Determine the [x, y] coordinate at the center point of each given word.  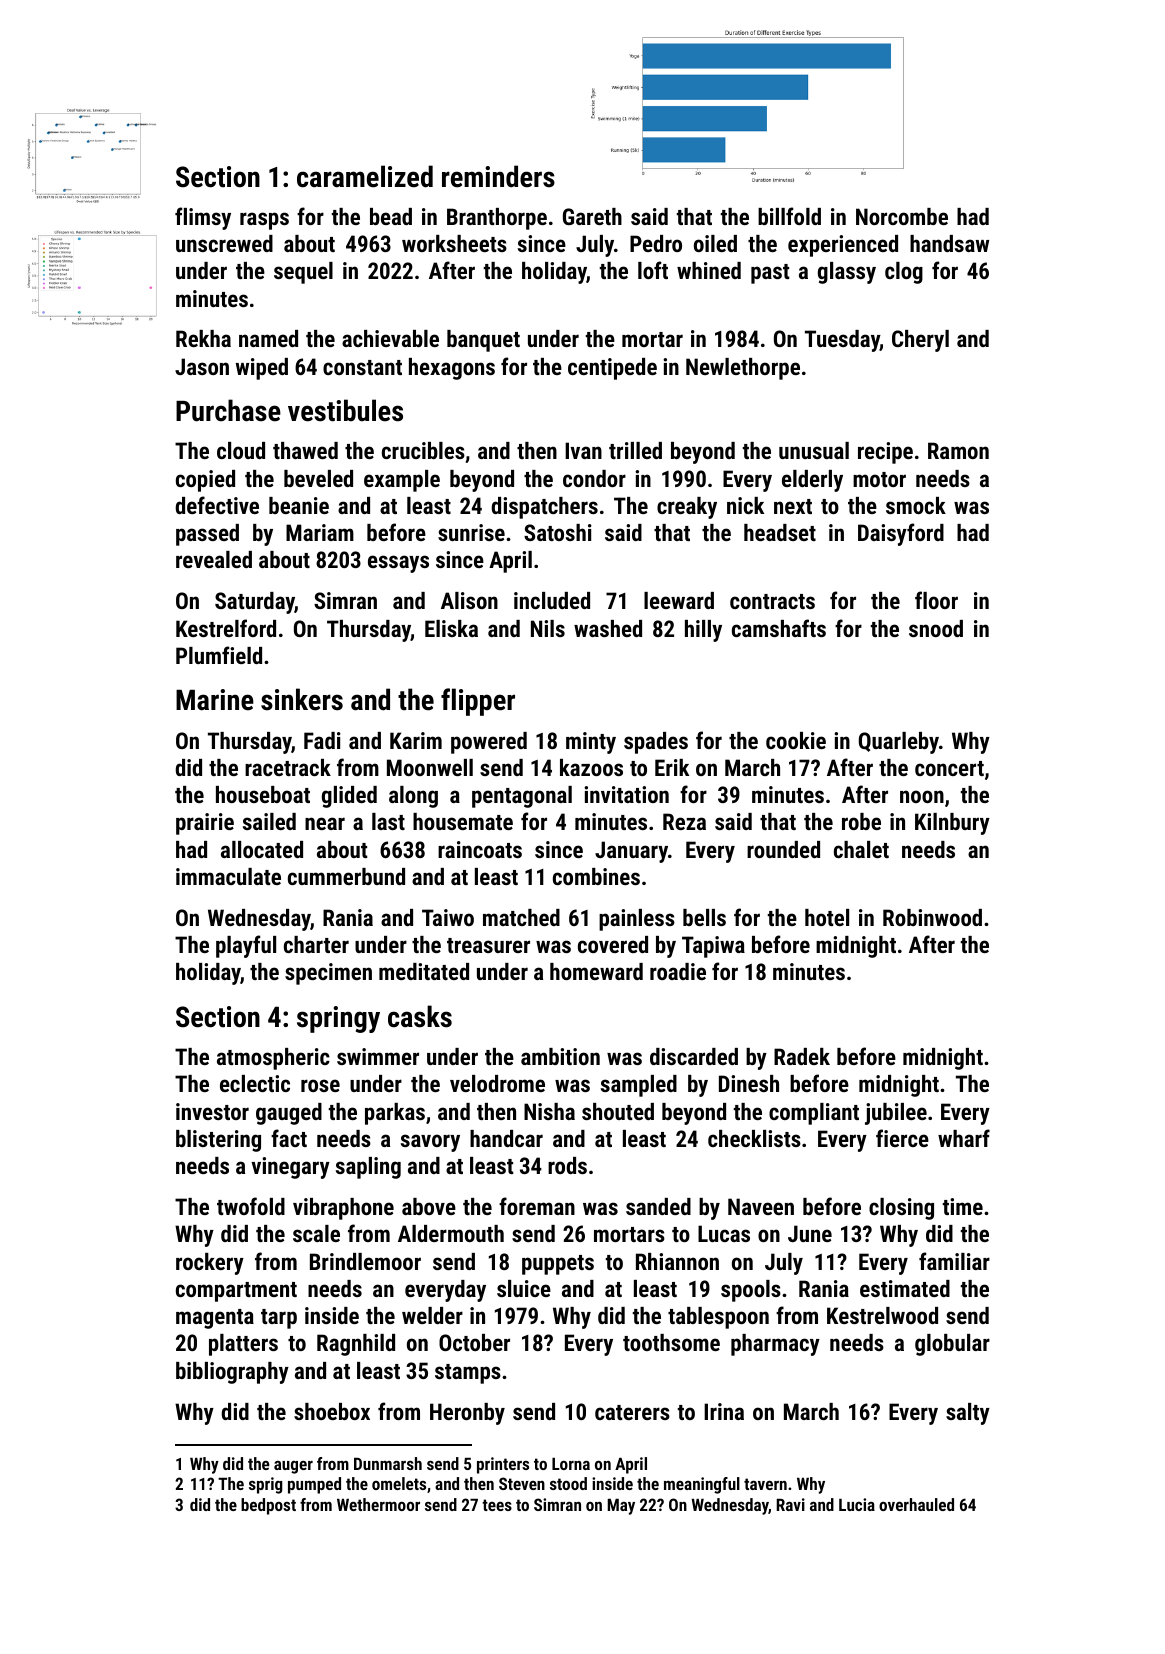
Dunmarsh [388, 1463]
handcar [506, 1138]
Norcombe [902, 216]
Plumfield [219, 655]
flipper [478, 702]
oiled [715, 243]
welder [432, 1315]
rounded [783, 849]
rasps [264, 221]
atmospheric [273, 1059]
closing [901, 1209]
